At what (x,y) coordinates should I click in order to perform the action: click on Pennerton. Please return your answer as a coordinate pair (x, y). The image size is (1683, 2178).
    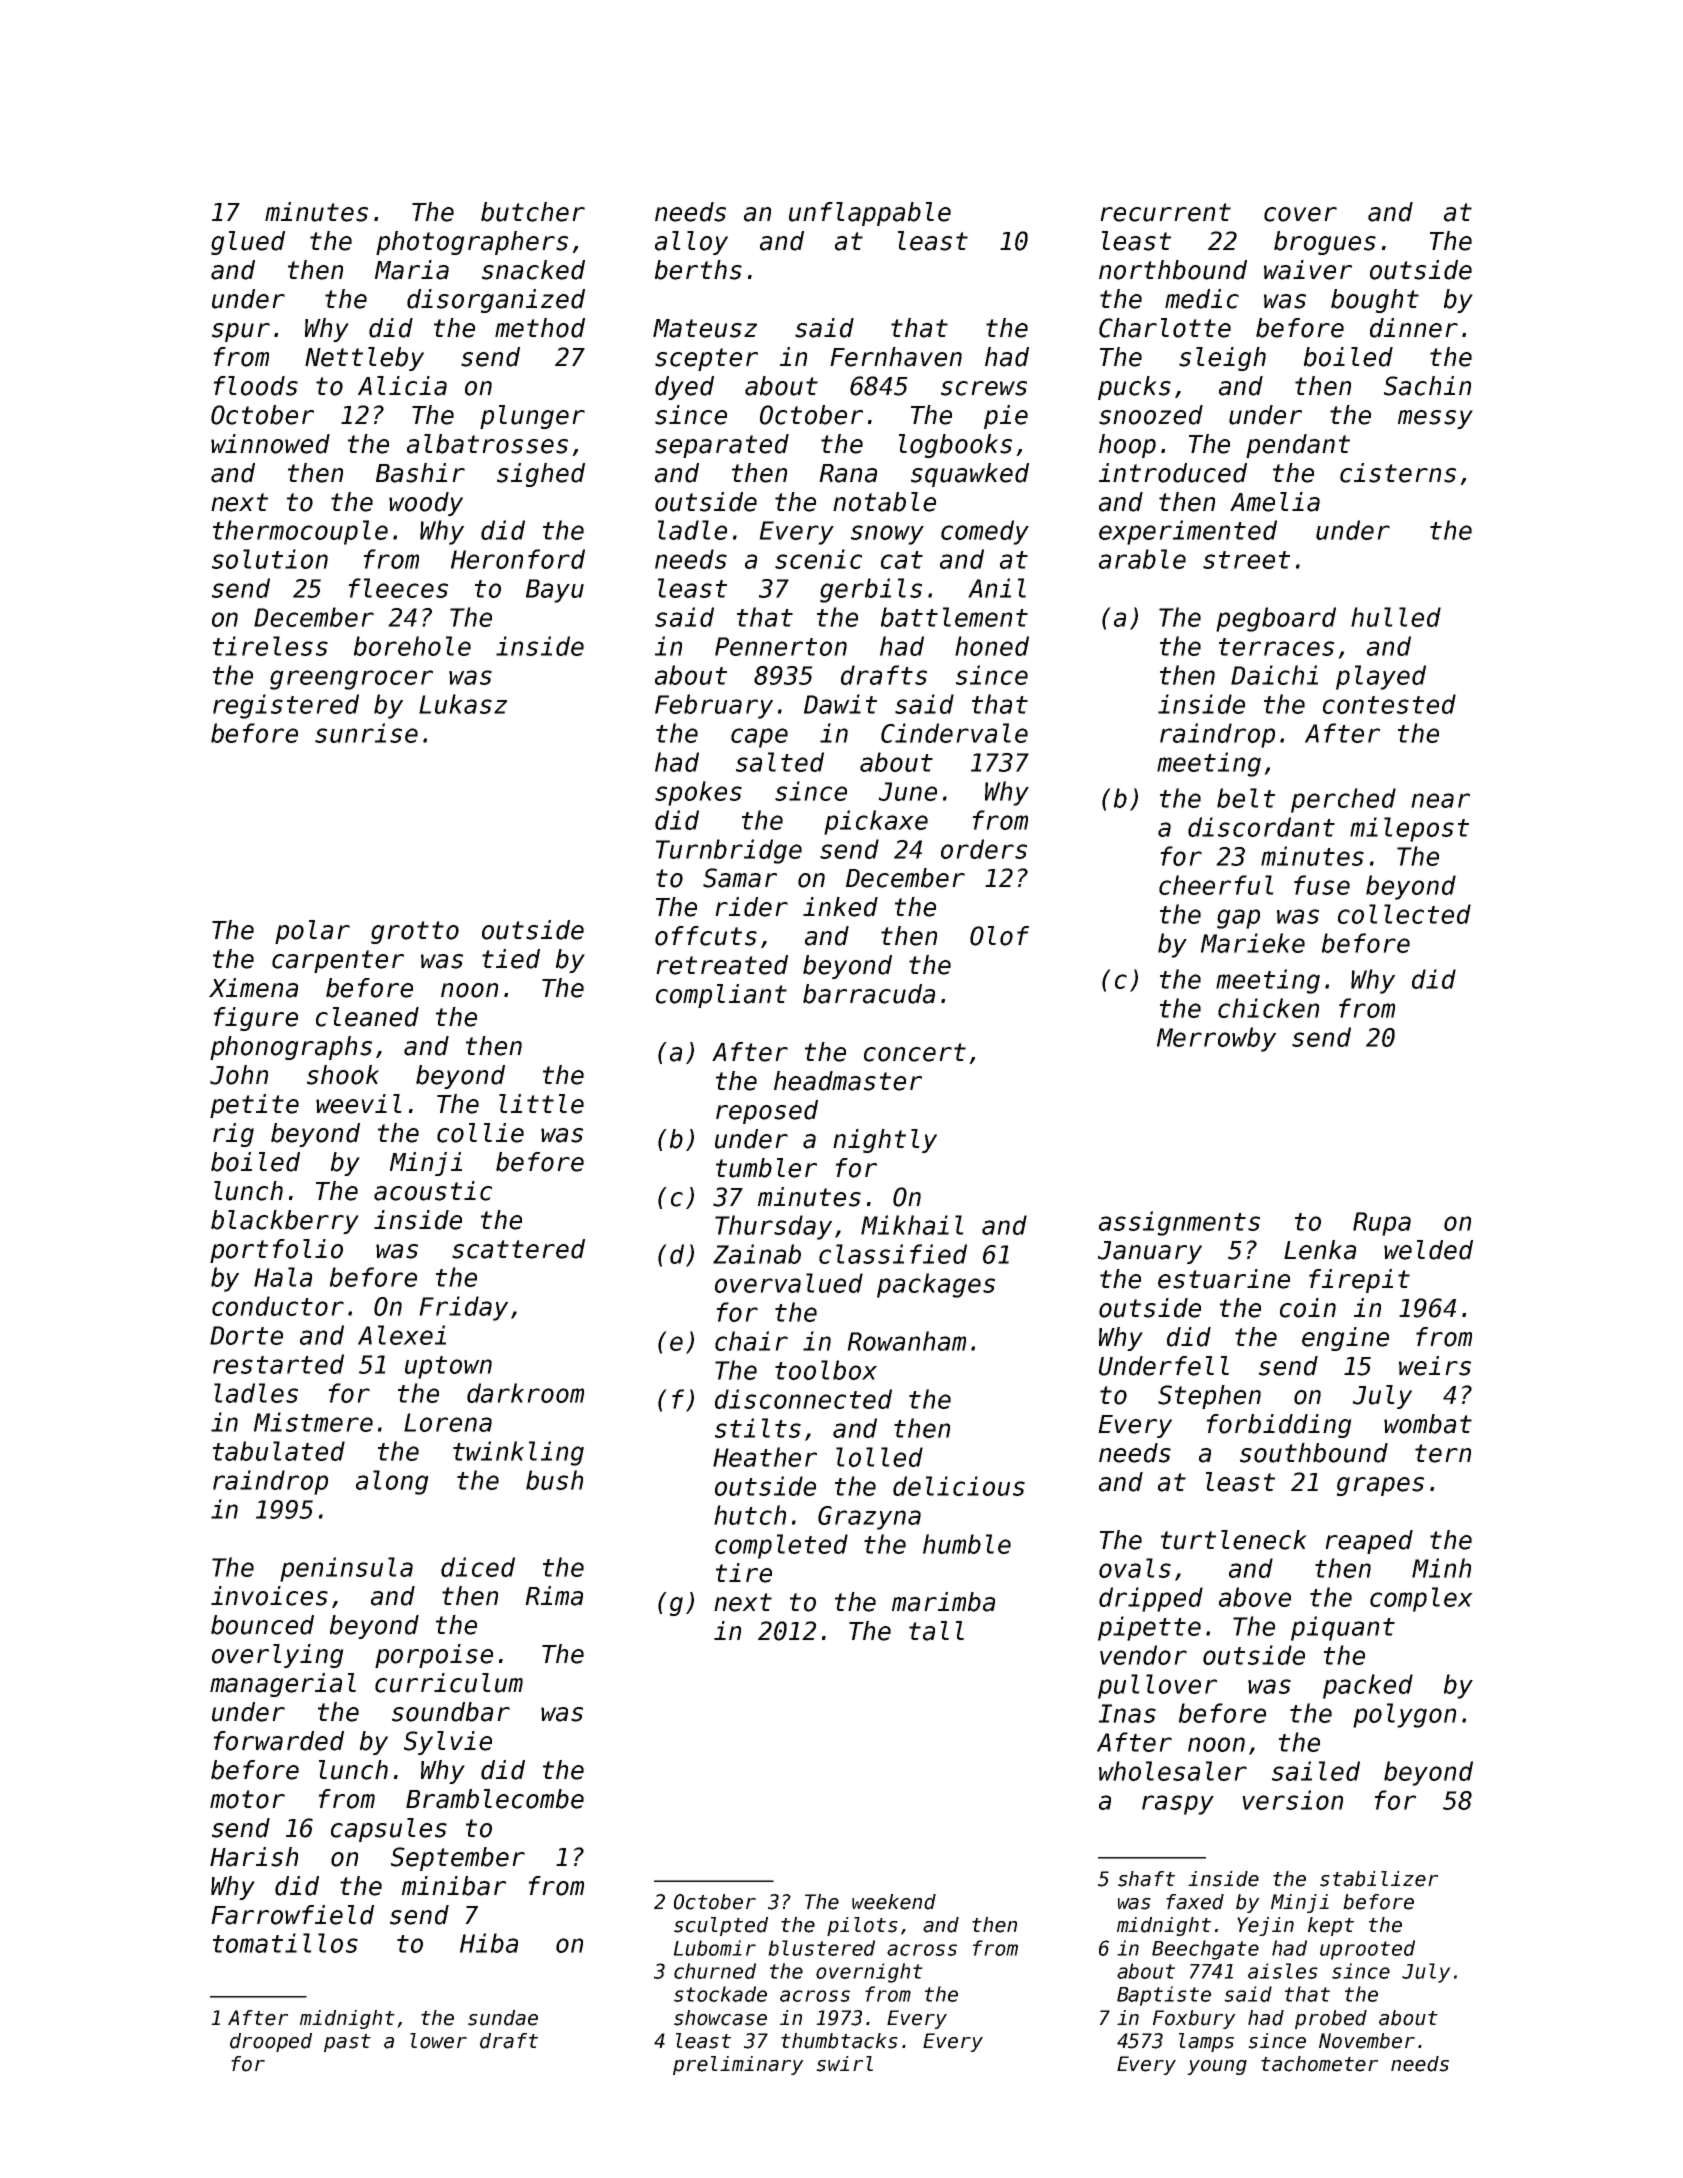
    Looking at the image, I should click on (781, 646).
